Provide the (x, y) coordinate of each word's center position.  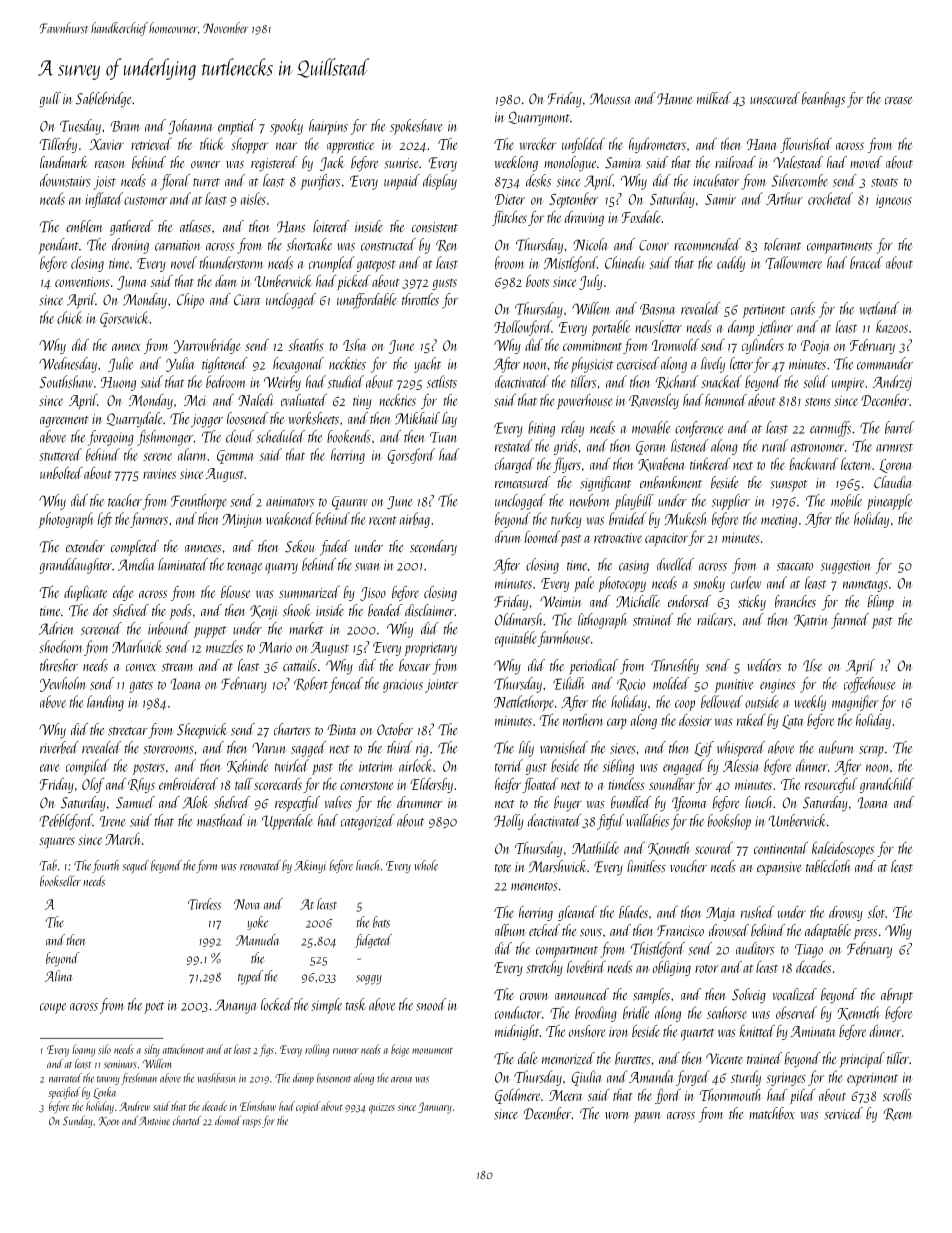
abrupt (897, 996)
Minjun (241, 521)
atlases (195, 226)
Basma (658, 309)
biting (541, 429)
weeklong (516, 164)
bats (381, 922)
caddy (731, 264)
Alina (58, 976)
